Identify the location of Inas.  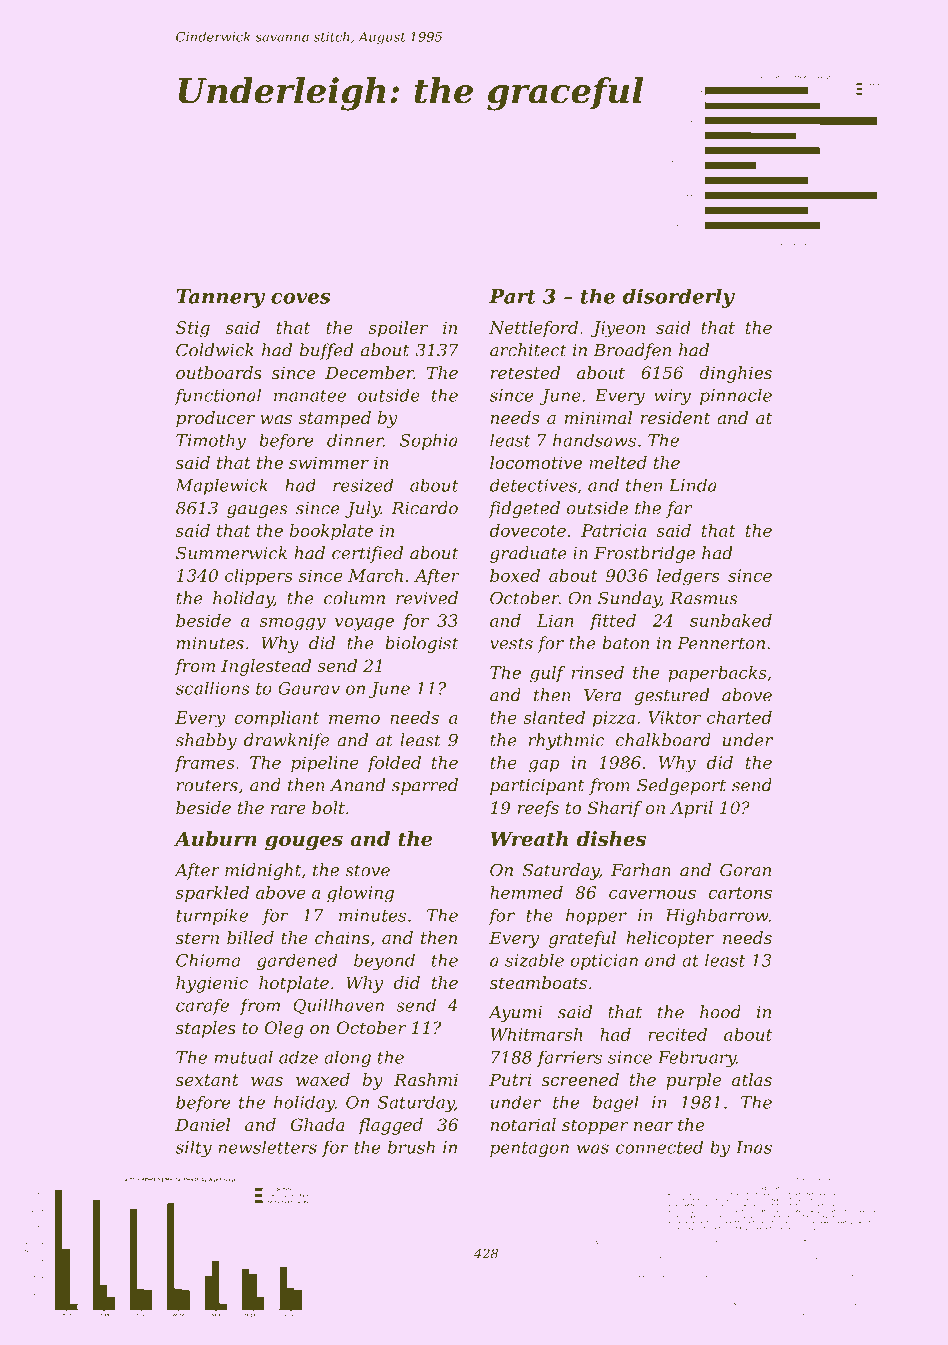
(754, 1147).
